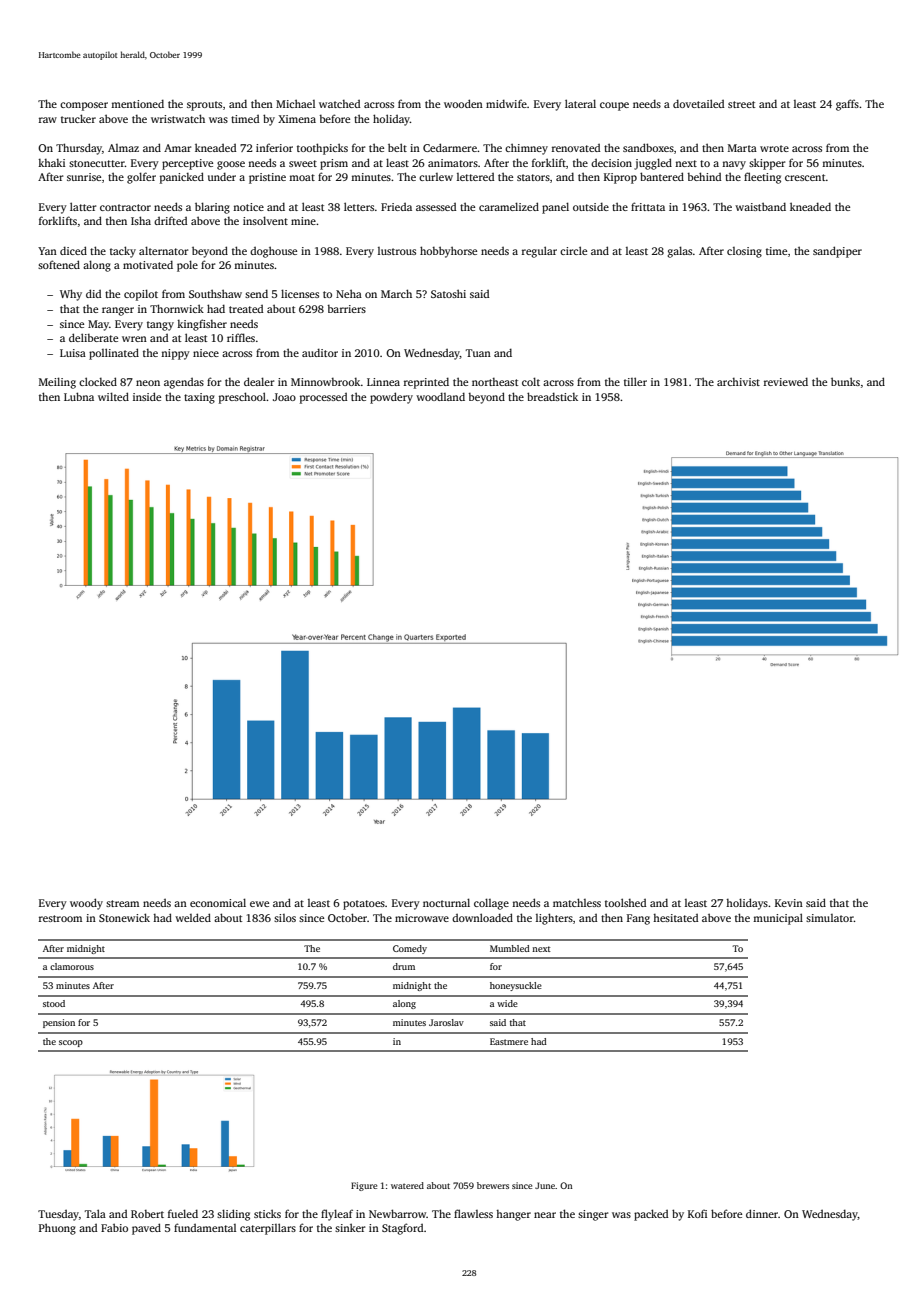  I want to click on Kofi, so click(697, 1213).
